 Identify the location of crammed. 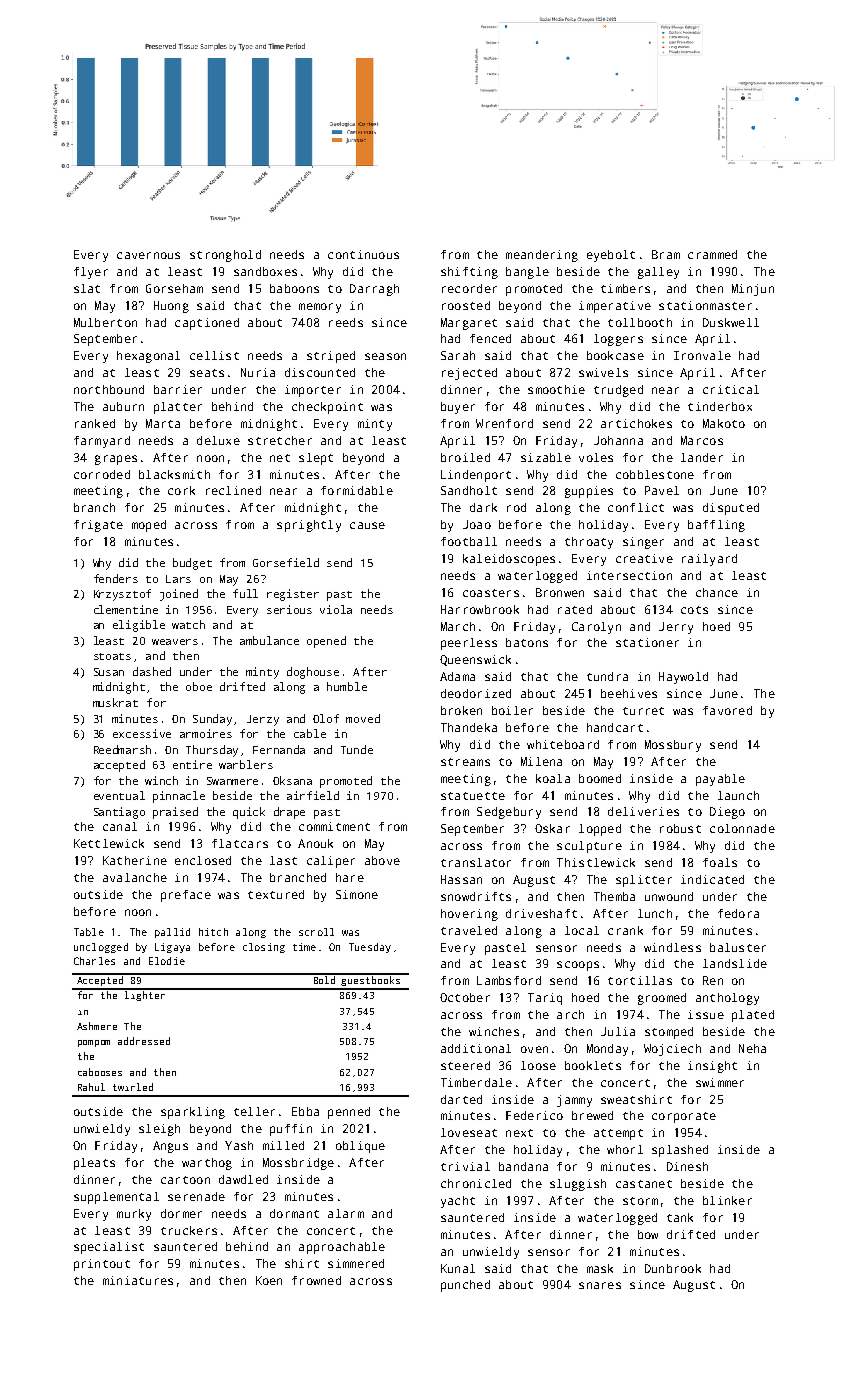
(712, 254).
